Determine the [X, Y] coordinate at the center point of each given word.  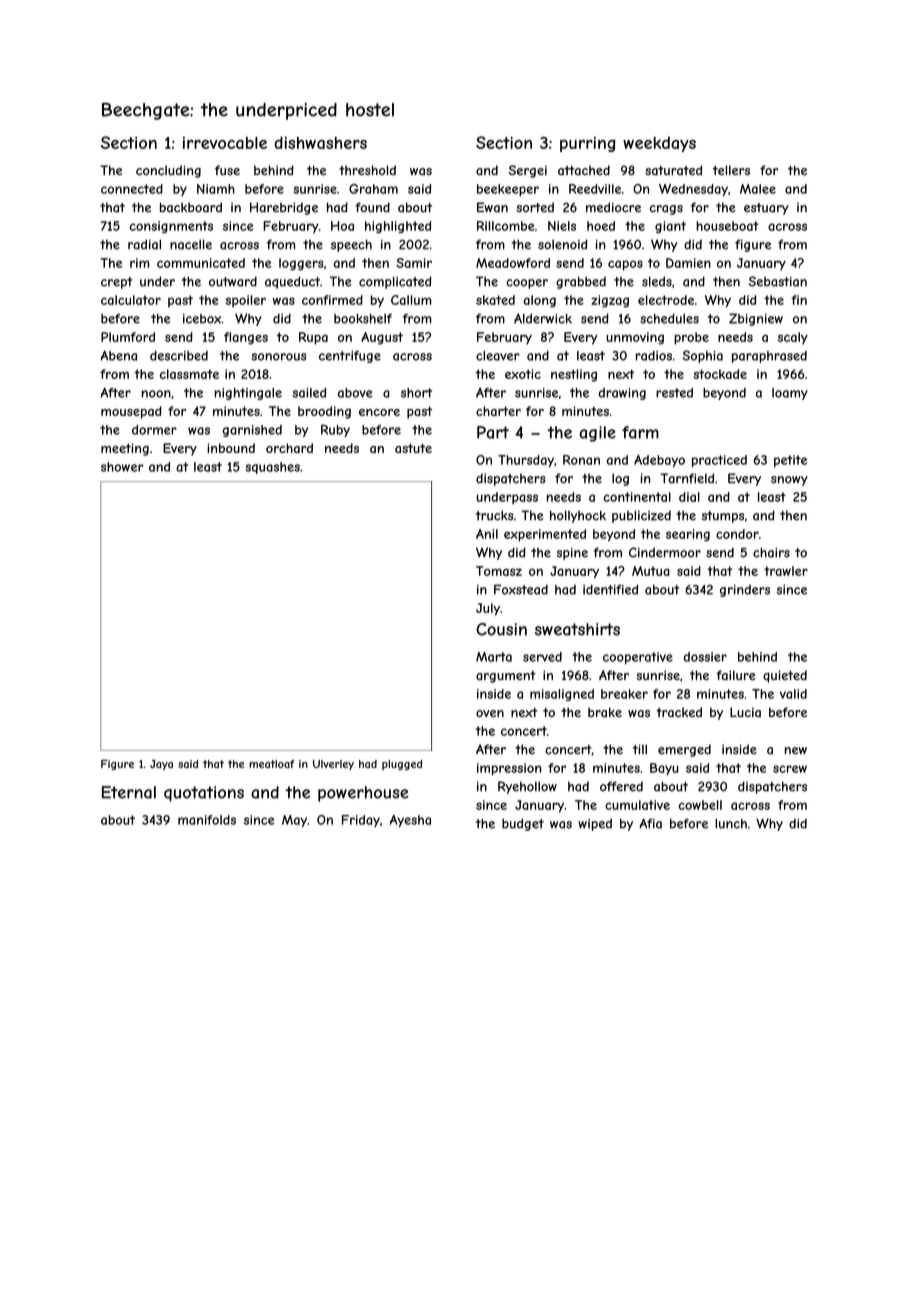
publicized [641, 516]
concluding [168, 171]
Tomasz [499, 571]
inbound [231, 448]
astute [413, 448]
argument [506, 677]
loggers [301, 264]
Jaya [161, 765]
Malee [758, 189]
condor [737, 534]
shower [122, 467]
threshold [367, 170]
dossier [705, 657]
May [294, 821]
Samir [414, 263]
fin [799, 300]
